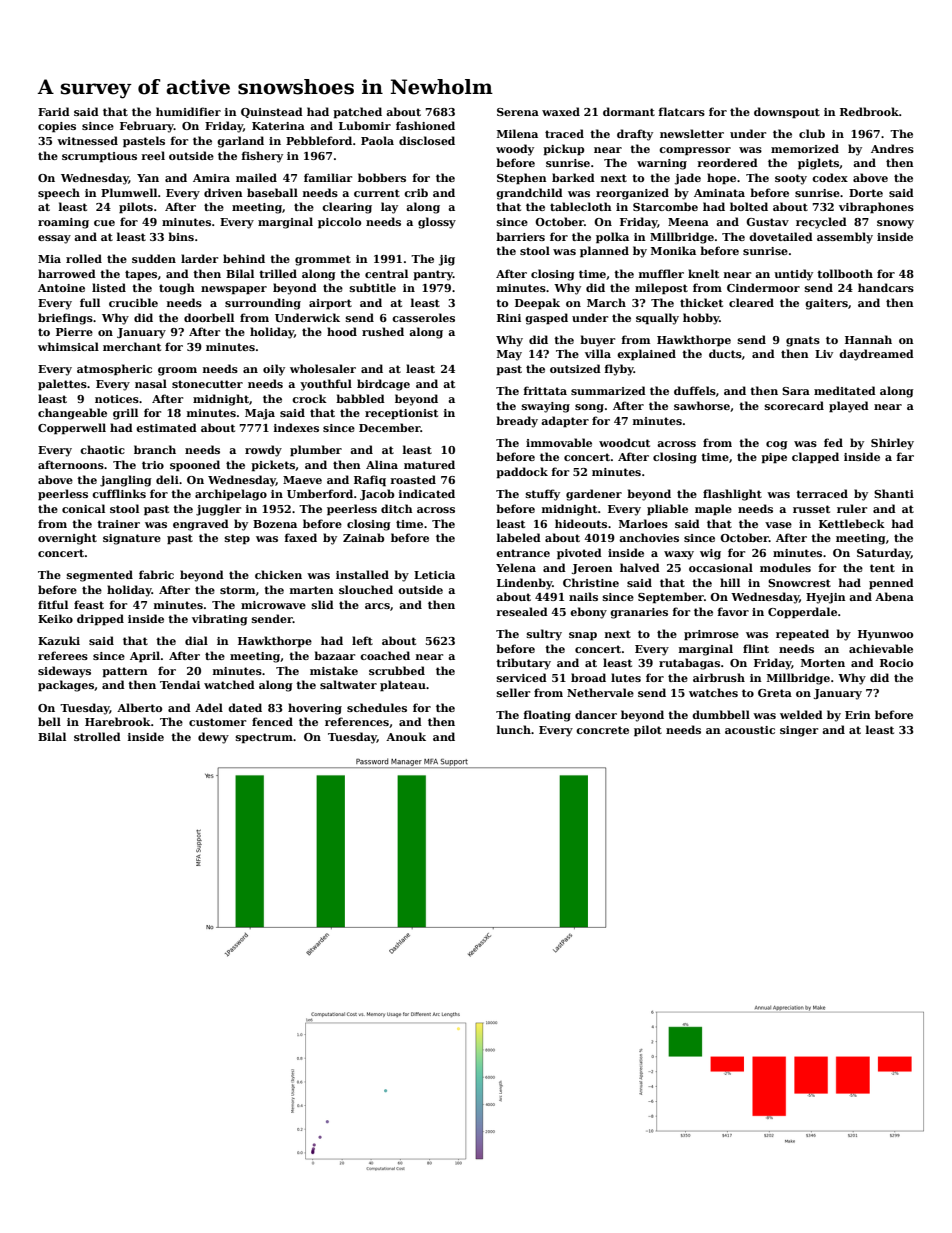 This document has width=952, height=1233. I want to click on club, so click(812, 133).
